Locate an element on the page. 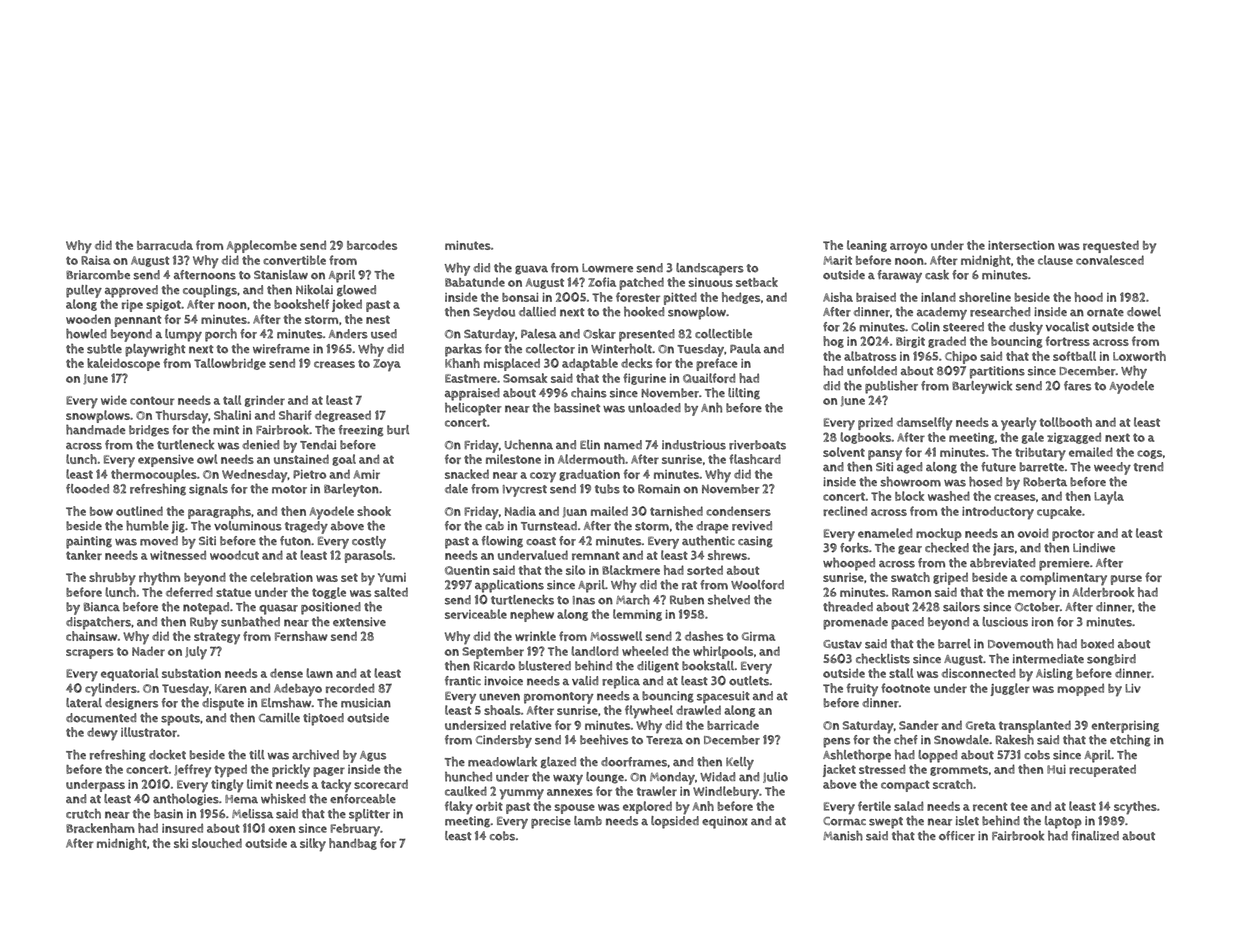 The height and width of the image is (952, 1233). Turnstead is located at coordinates (549, 526).
